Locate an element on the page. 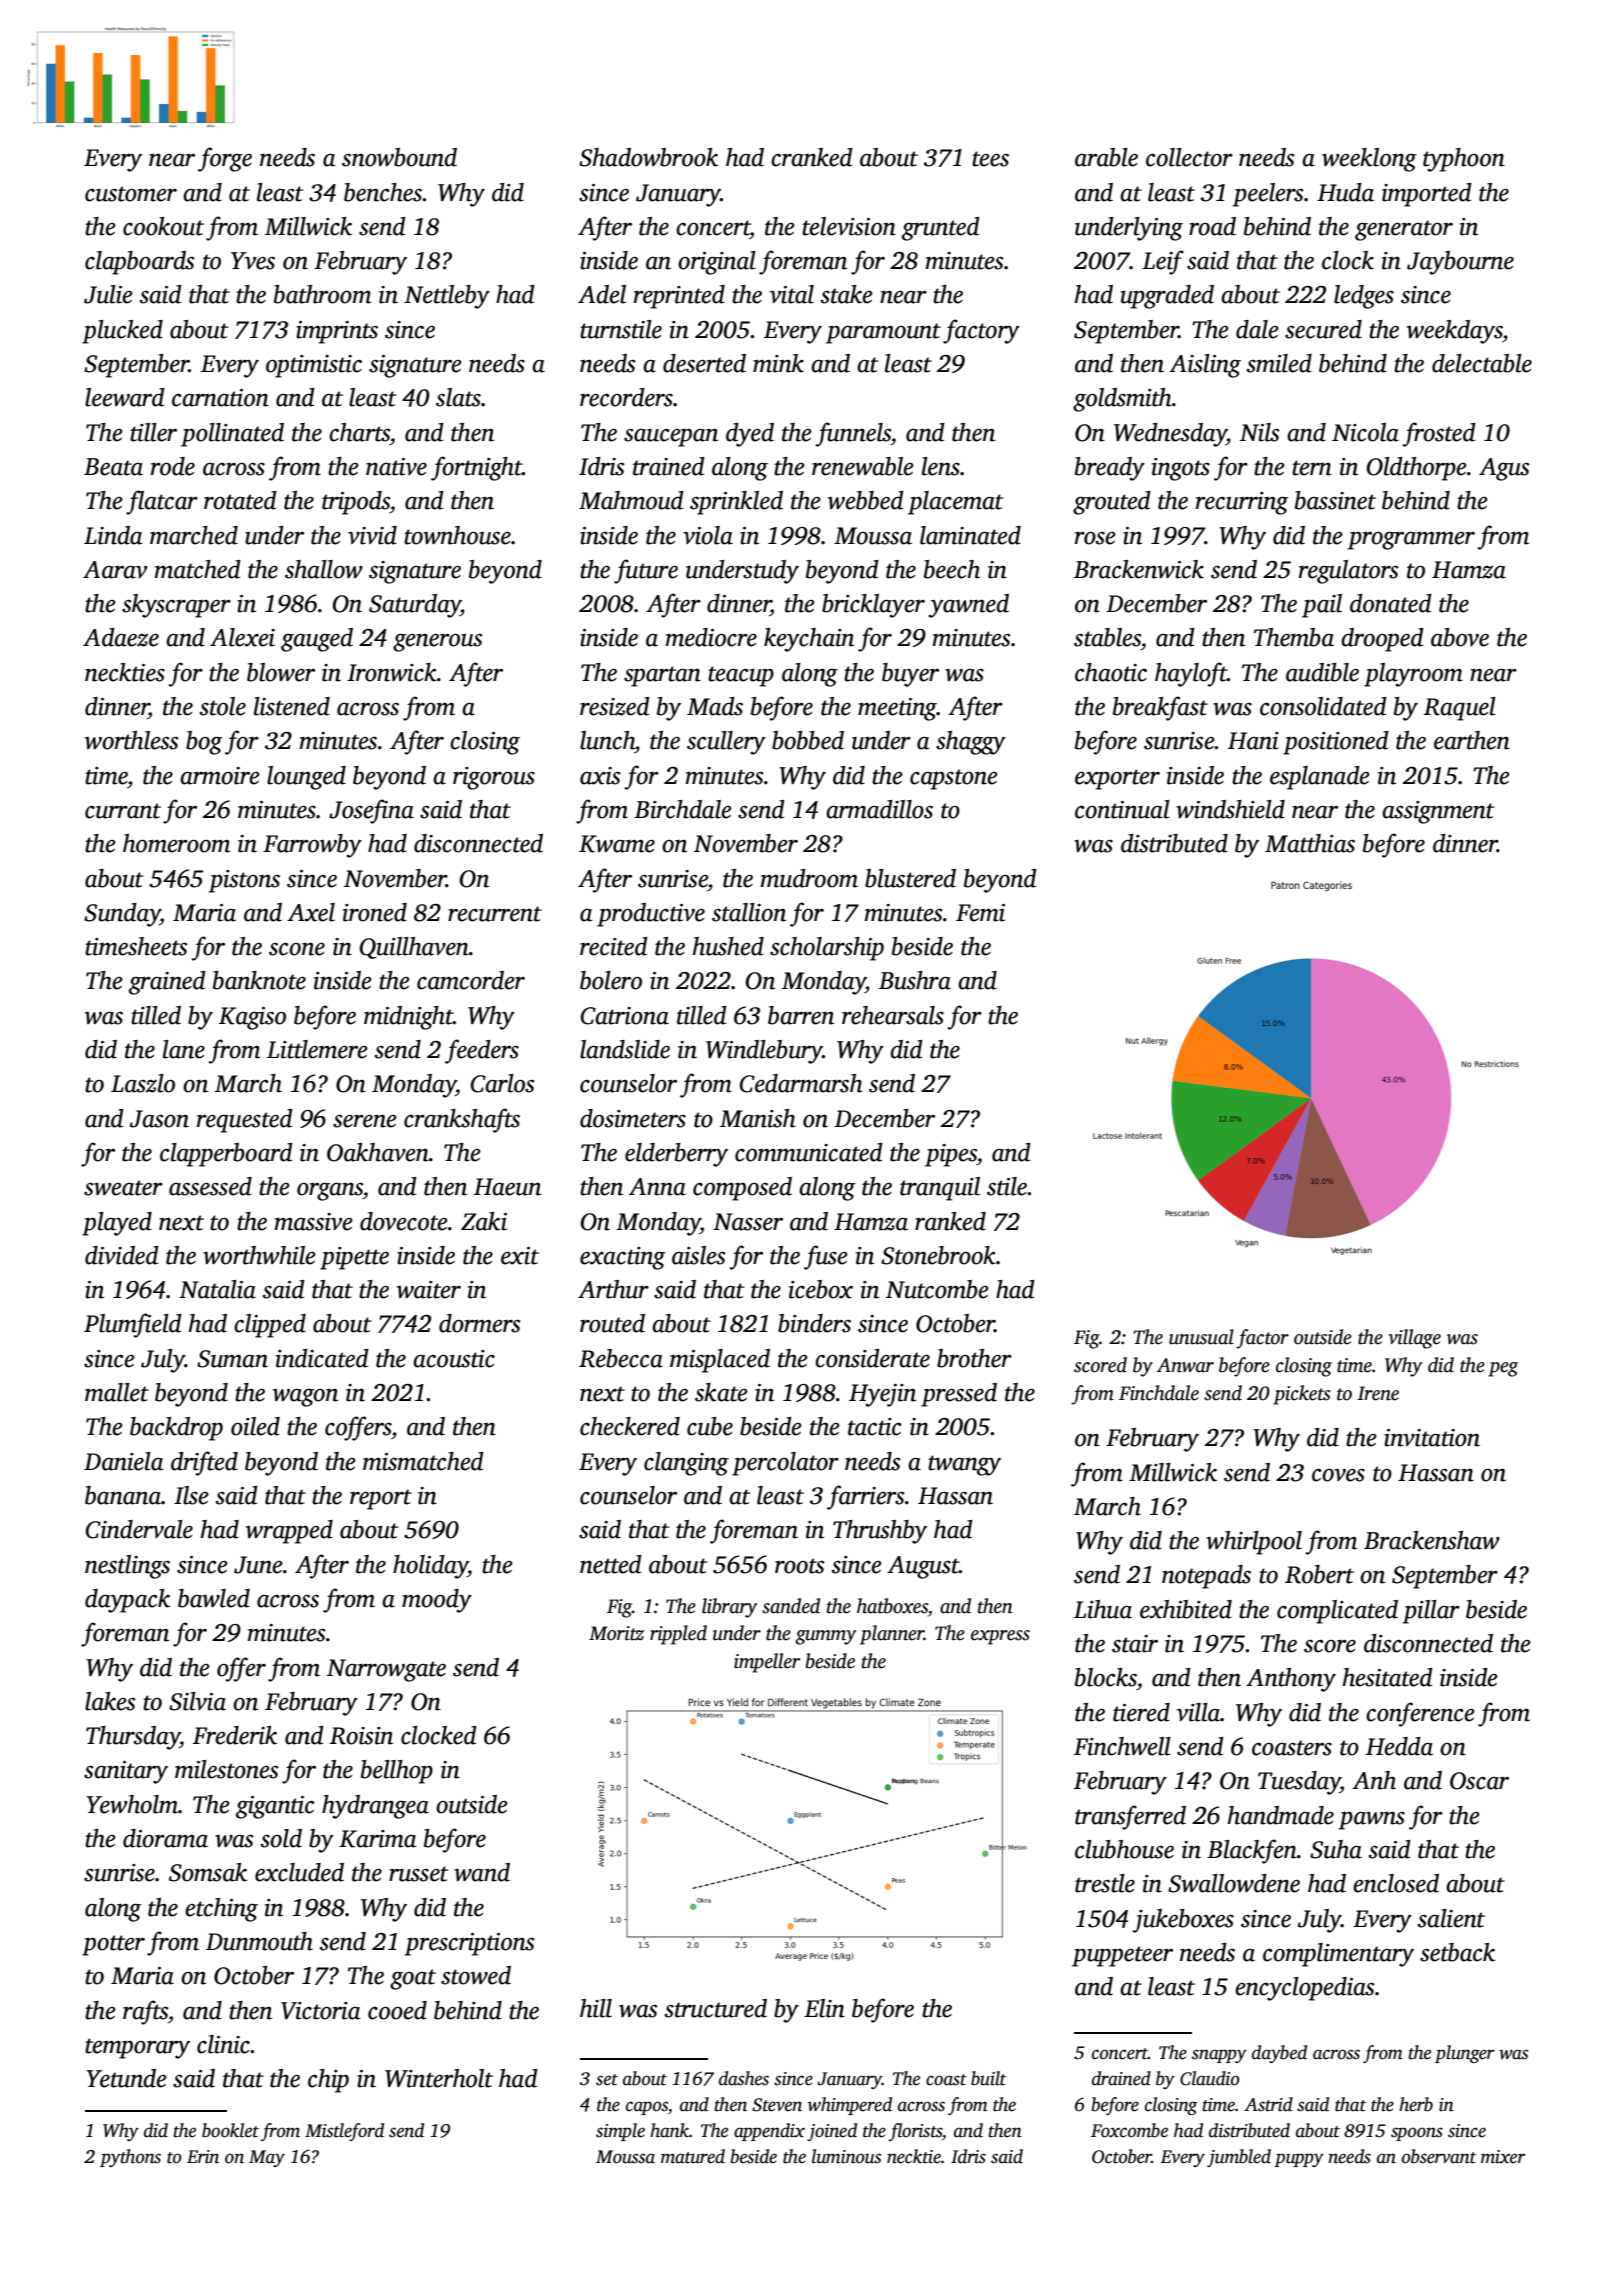 This document has width=1620, height=2292. stowed is located at coordinates (476, 1975).
